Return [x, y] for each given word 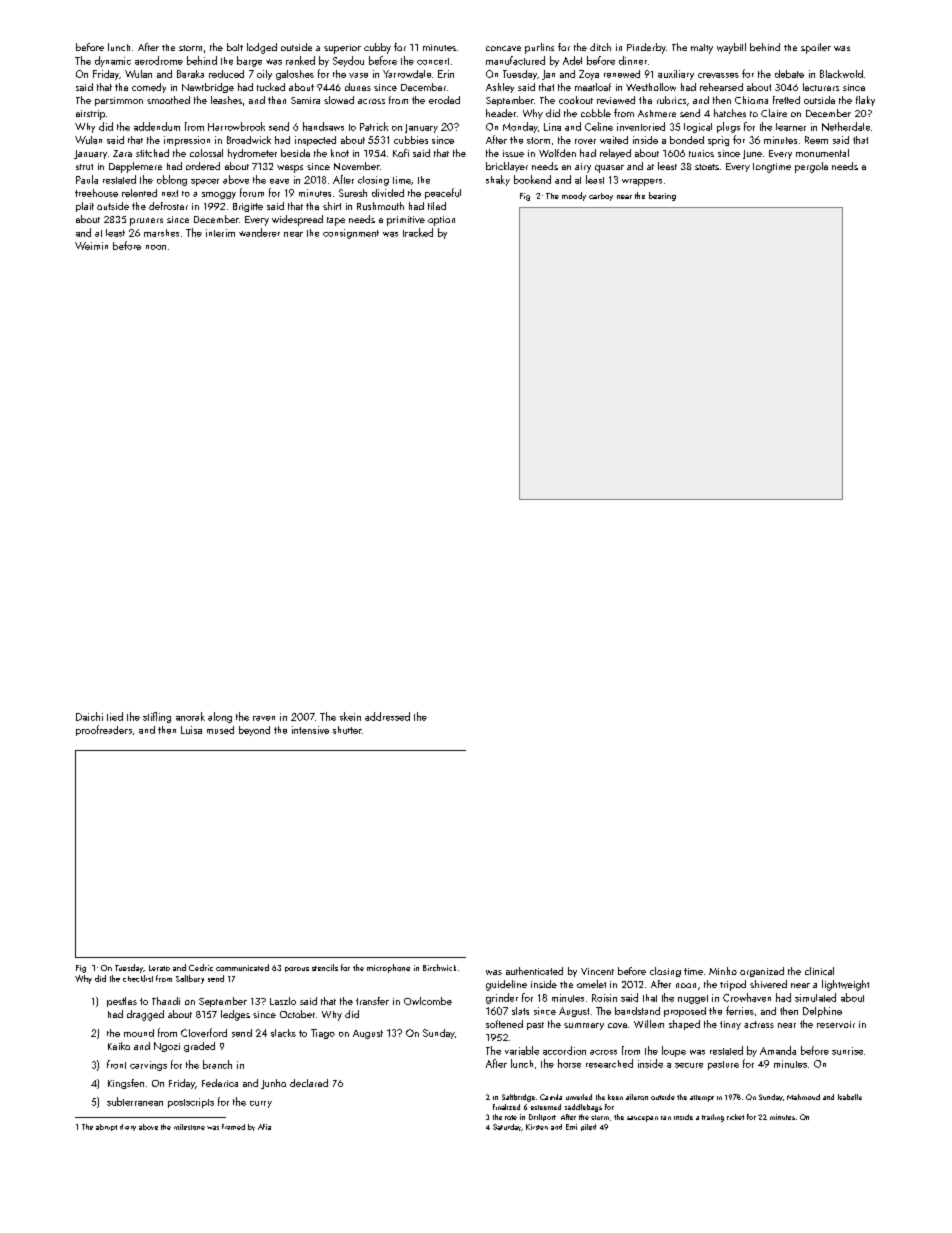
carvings [148, 1066]
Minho [723, 971]
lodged [262, 48]
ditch [600, 47]
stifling [157, 717]
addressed [387, 716]
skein [350, 716]
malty [702, 49]
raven [264, 718]
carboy [601, 197]
